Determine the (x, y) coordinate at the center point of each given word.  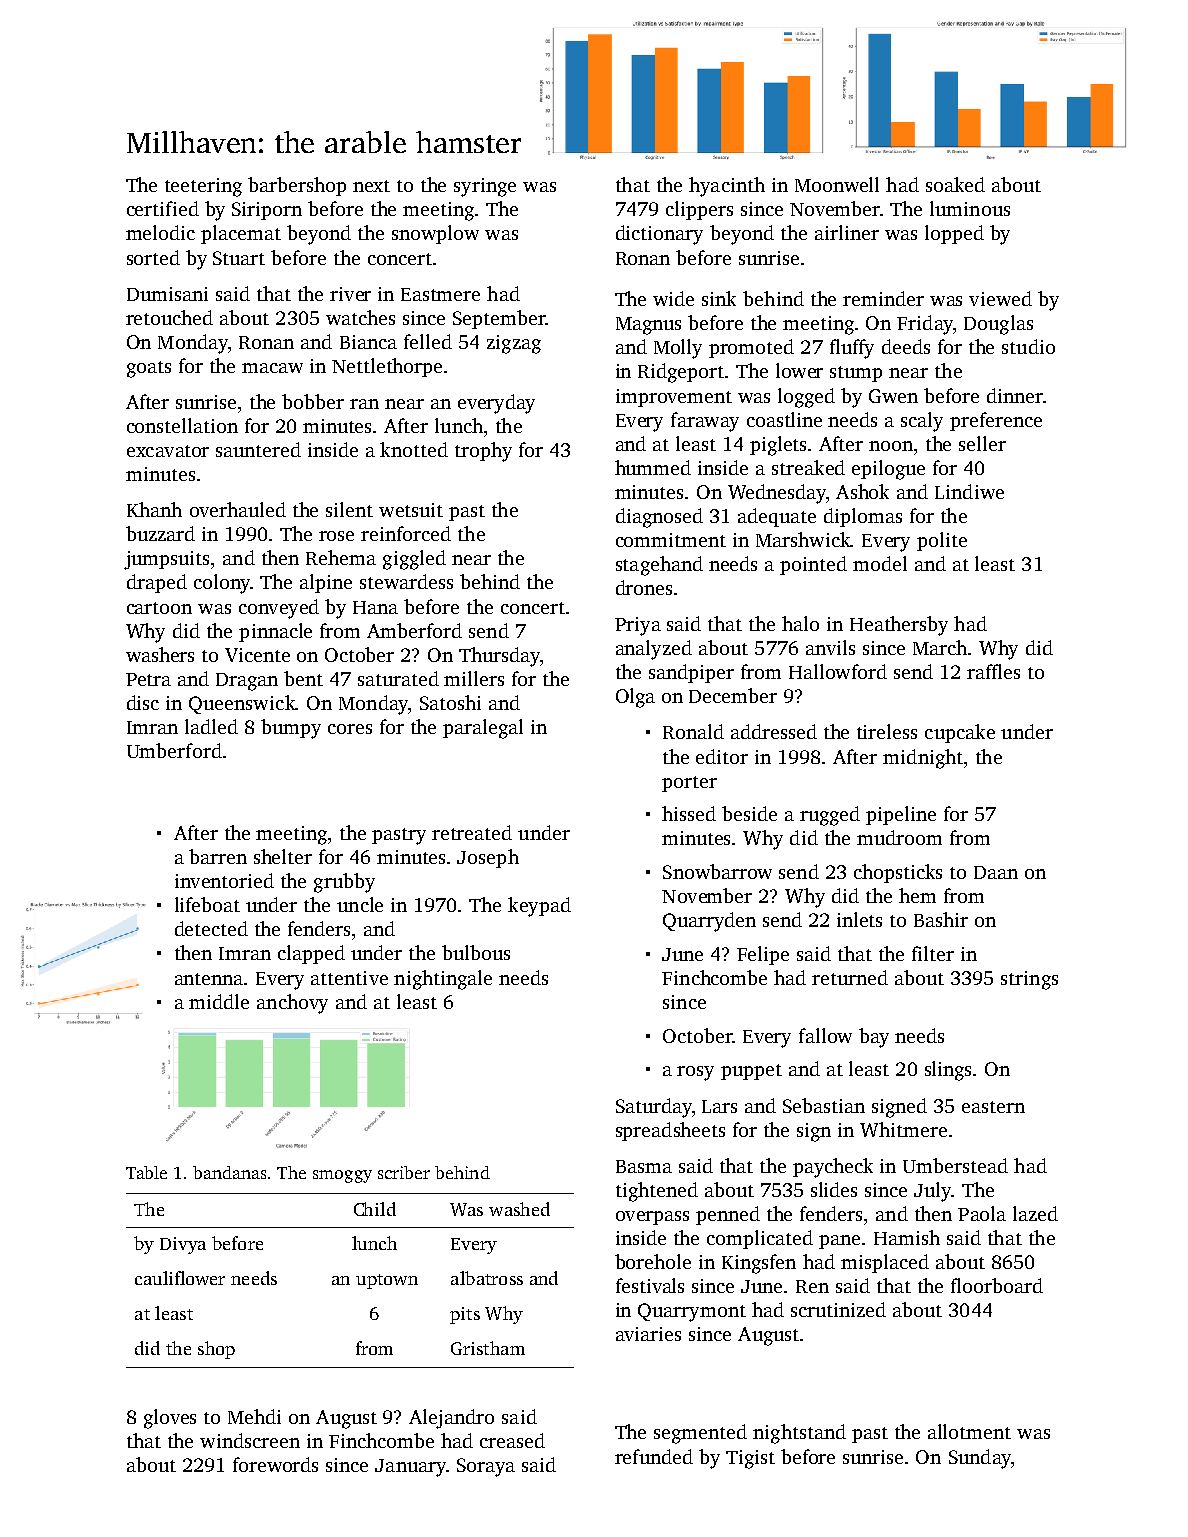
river (350, 294)
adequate (777, 517)
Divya (183, 1245)
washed (519, 1209)
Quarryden (709, 922)
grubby (344, 883)
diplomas (863, 517)
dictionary (659, 235)
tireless (887, 731)
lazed (1035, 1213)
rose (336, 536)
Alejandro (451, 1419)
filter (933, 953)
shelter (283, 856)
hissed (689, 813)
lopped (954, 234)
